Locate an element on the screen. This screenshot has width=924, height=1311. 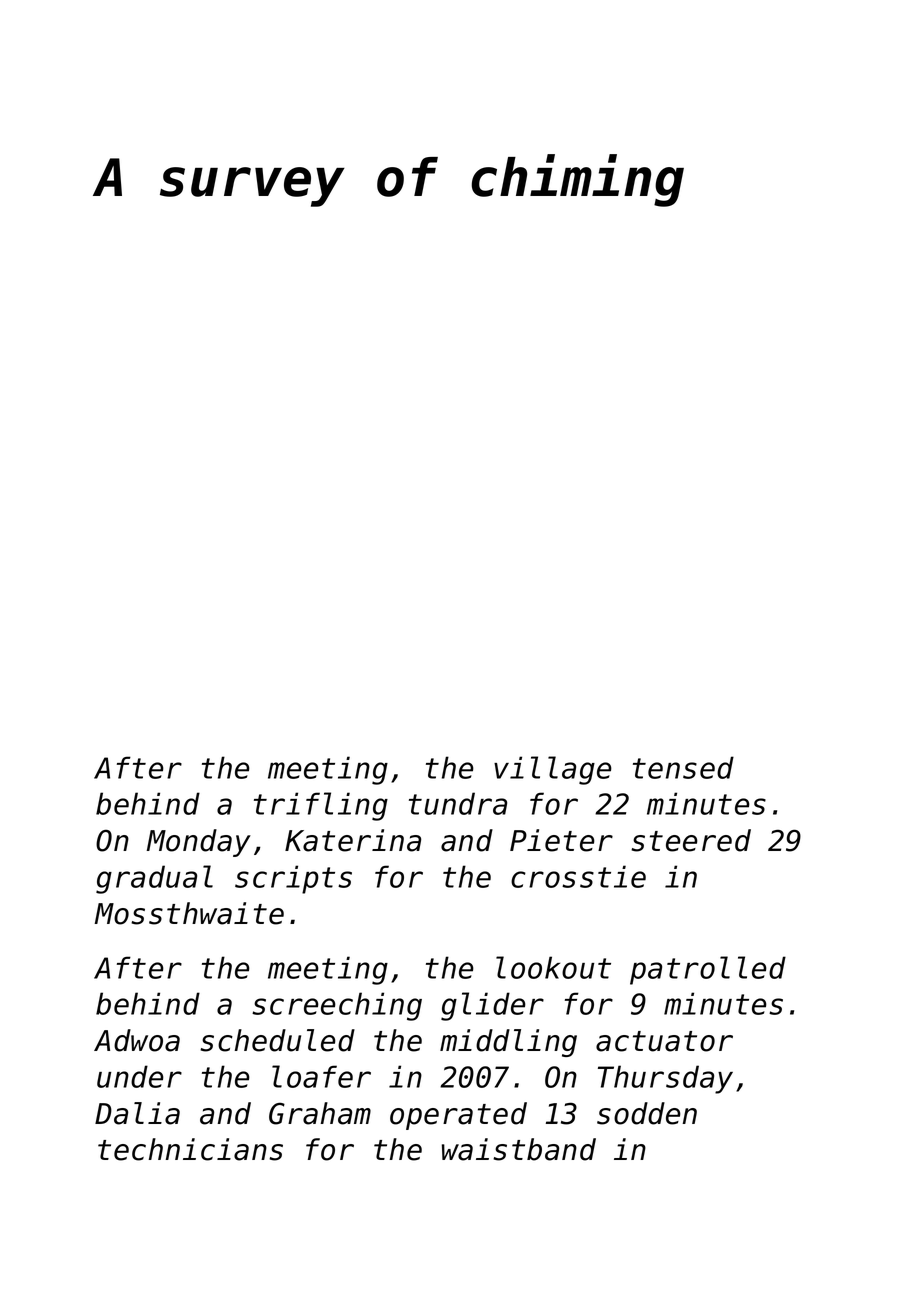
sodden is located at coordinates (647, 1113).
